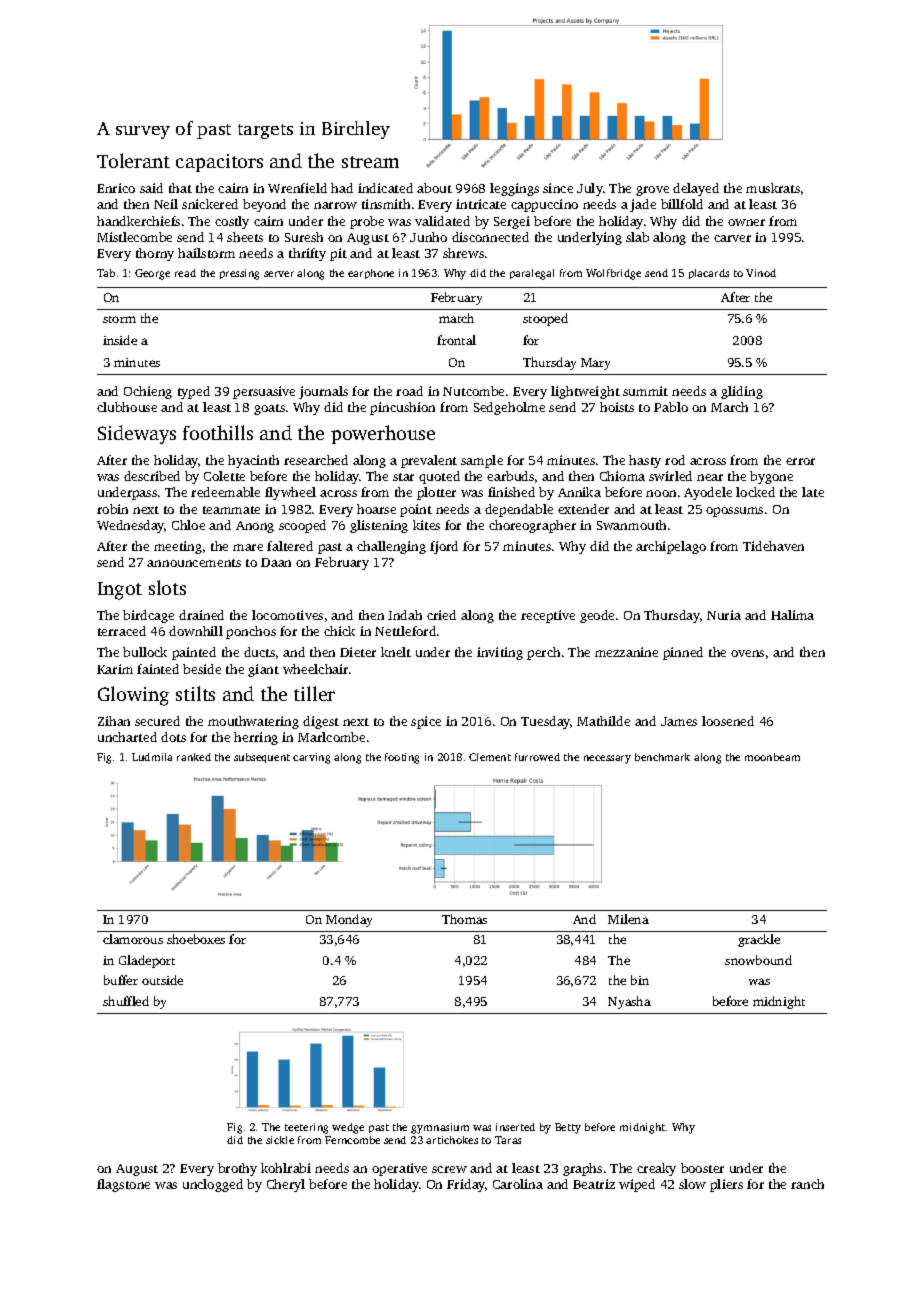 The width and height of the page is (924, 1308). Describe the element at coordinates (771, 477) in the page. I see `bygone` at that location.
